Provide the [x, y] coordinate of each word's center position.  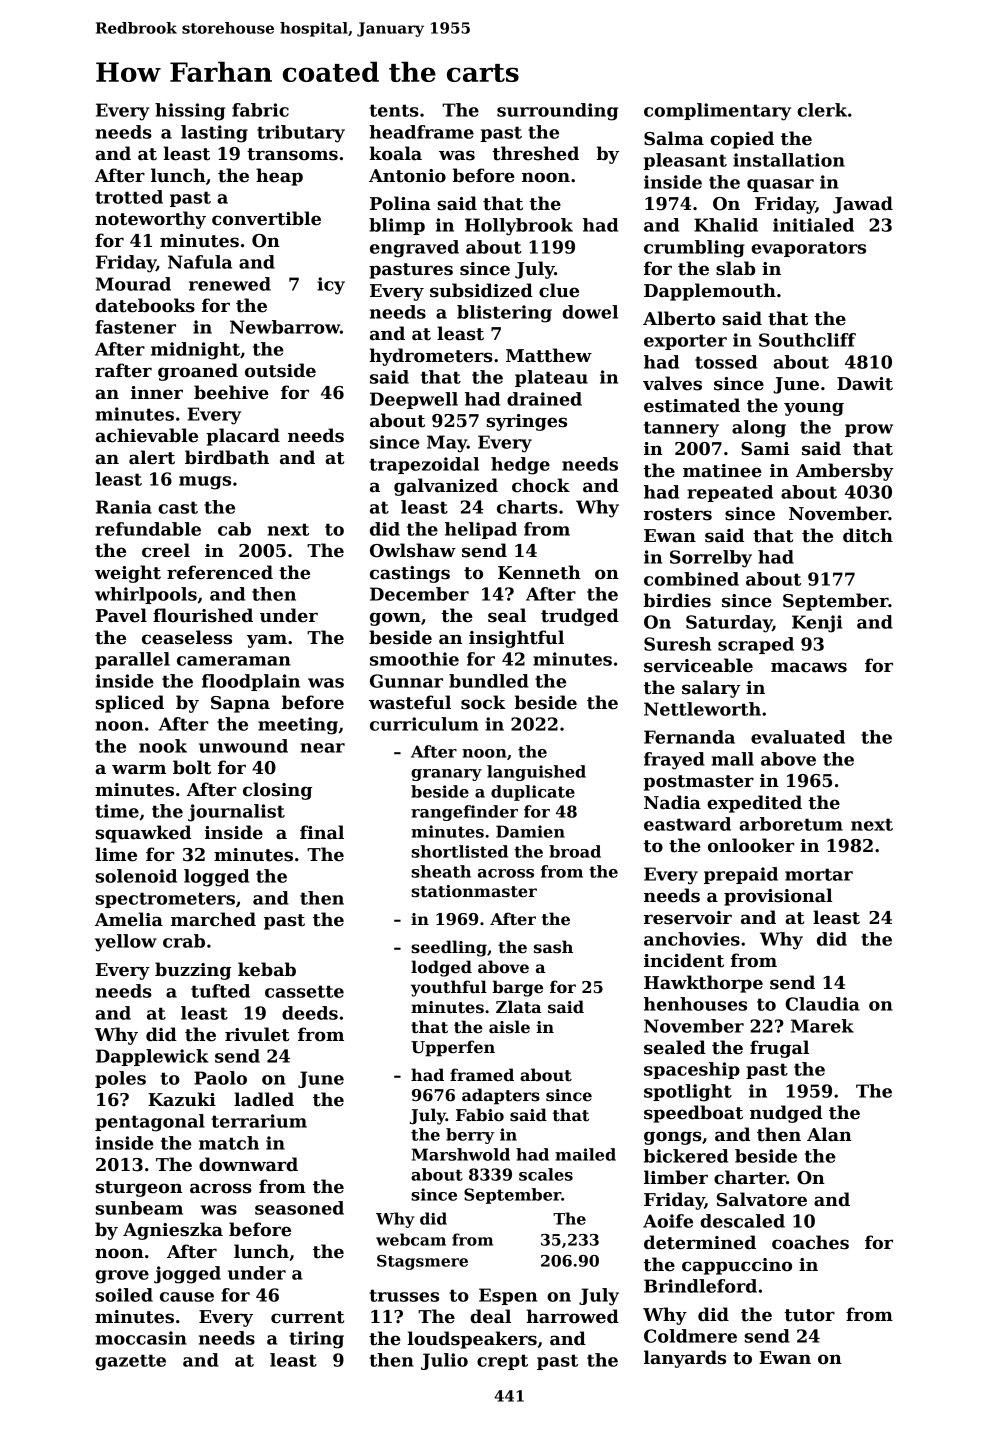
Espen [508, 1296]
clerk [822, 110]
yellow [126, 943]
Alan [829, 1134]
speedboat [693, 1114]
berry [470, 1136]
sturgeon [138, 1189]
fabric [260, 110]
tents [394, 110]
